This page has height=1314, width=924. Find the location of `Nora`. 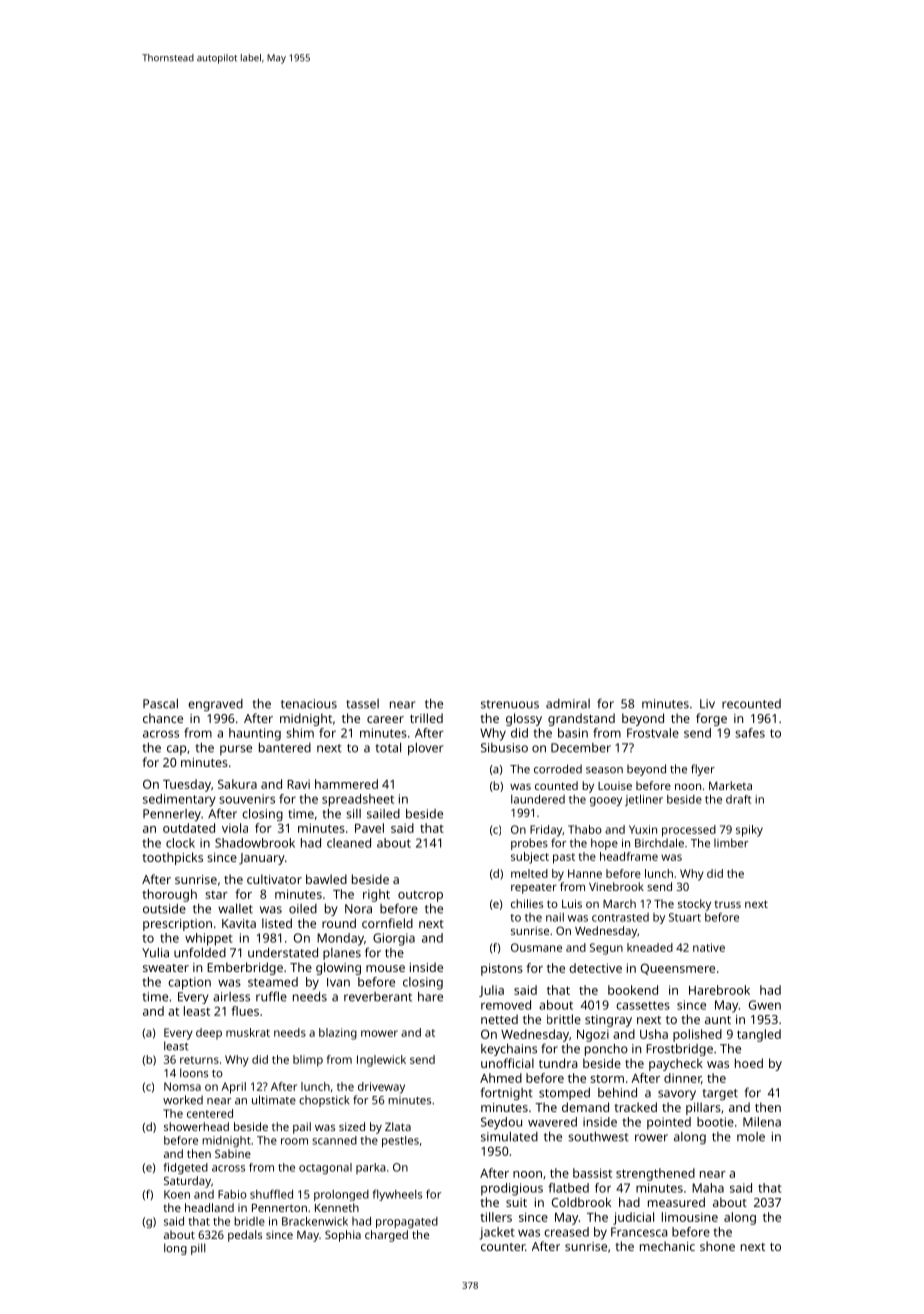

Nora is located at coordinates (358, 909).
